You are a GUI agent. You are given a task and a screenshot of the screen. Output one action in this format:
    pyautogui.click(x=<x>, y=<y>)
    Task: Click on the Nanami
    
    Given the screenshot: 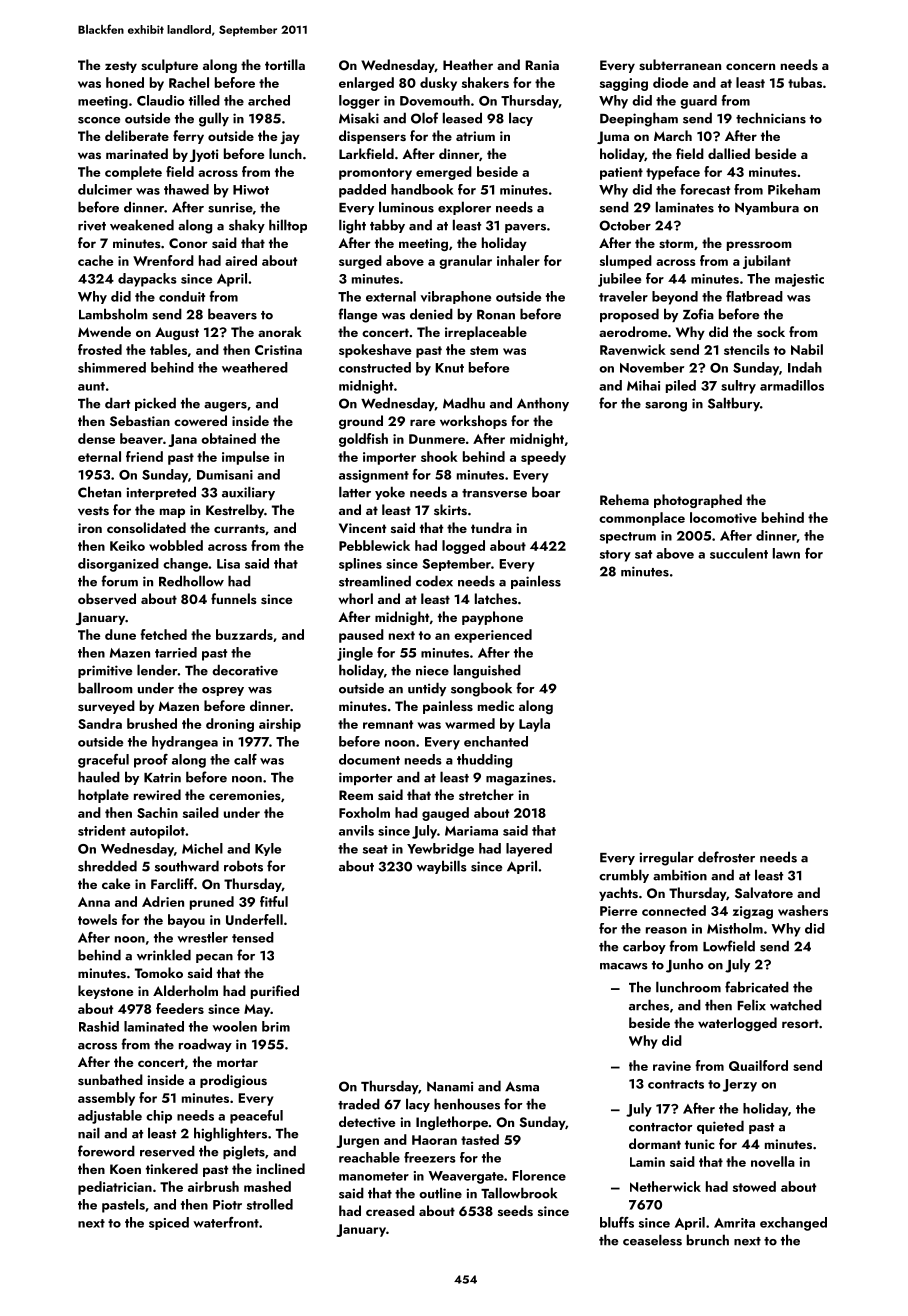 What is the action you would take?
    pyautogui.click(x=450, y=1086)
